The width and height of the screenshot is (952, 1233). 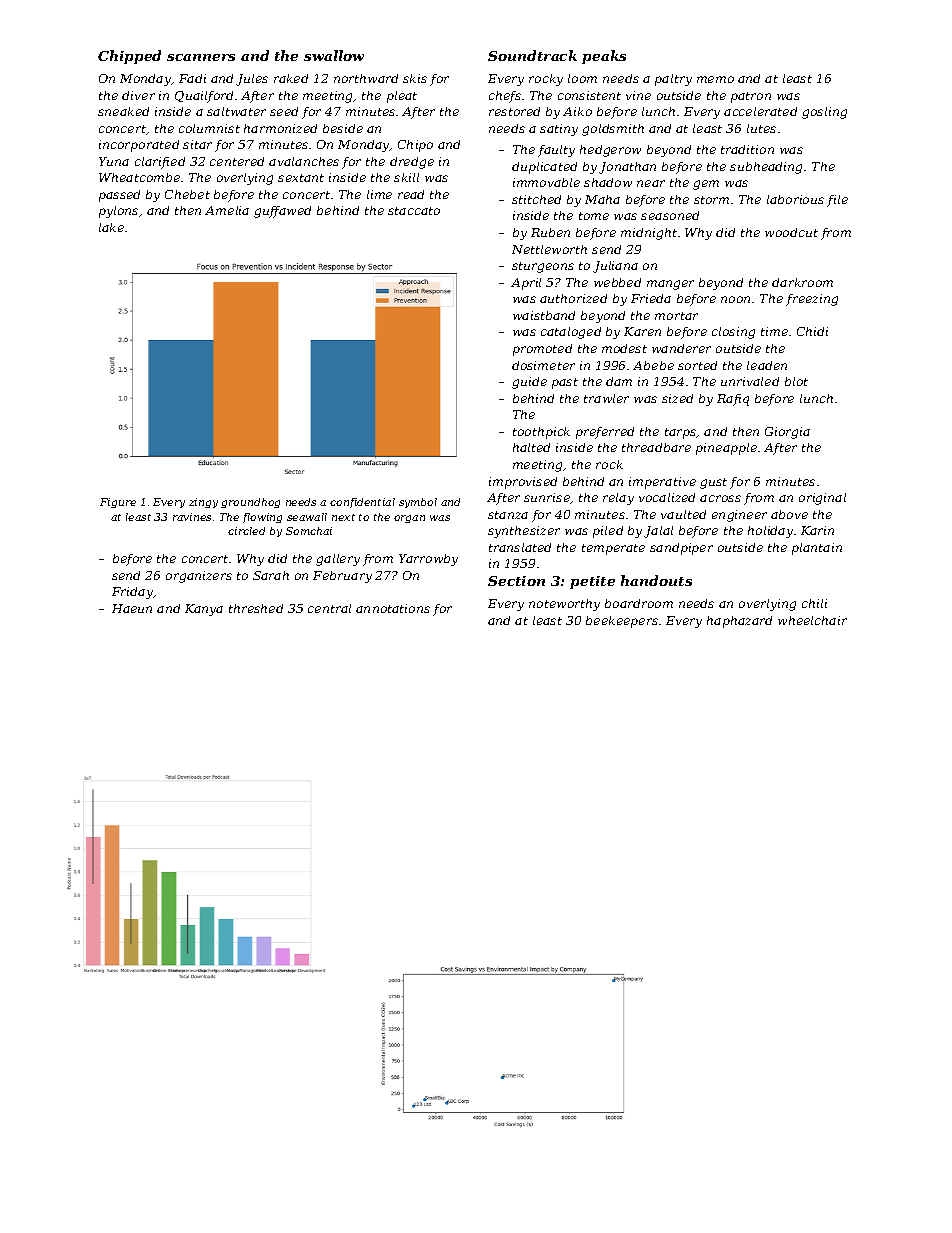 What do you see at coordinates (246, 531) in the screenshot?
I see `circled` at bounding box center [246, 531].
